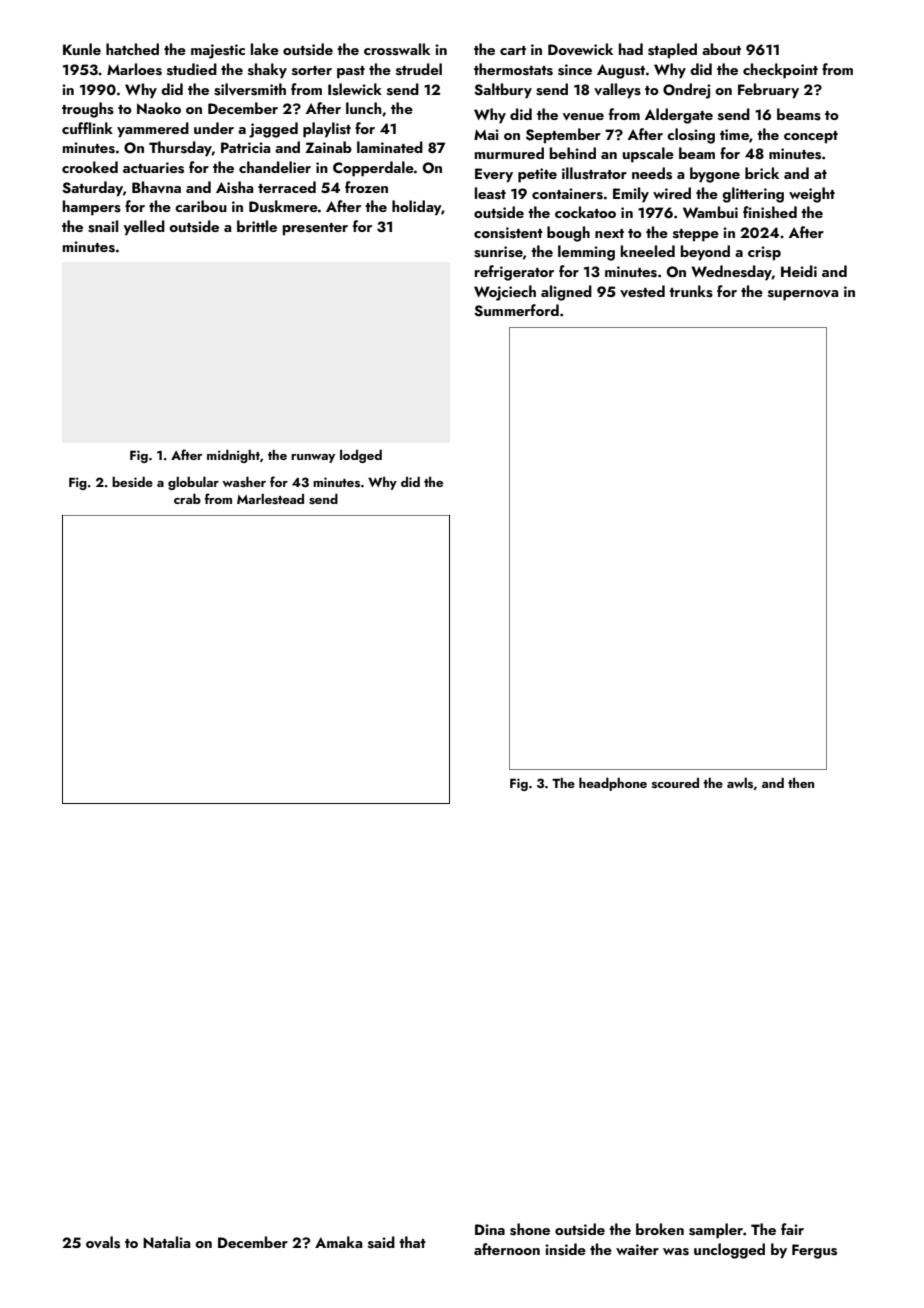  Describe the element at coordinates (355, 89) in the screenshot. I see `Islewick` at that location.
